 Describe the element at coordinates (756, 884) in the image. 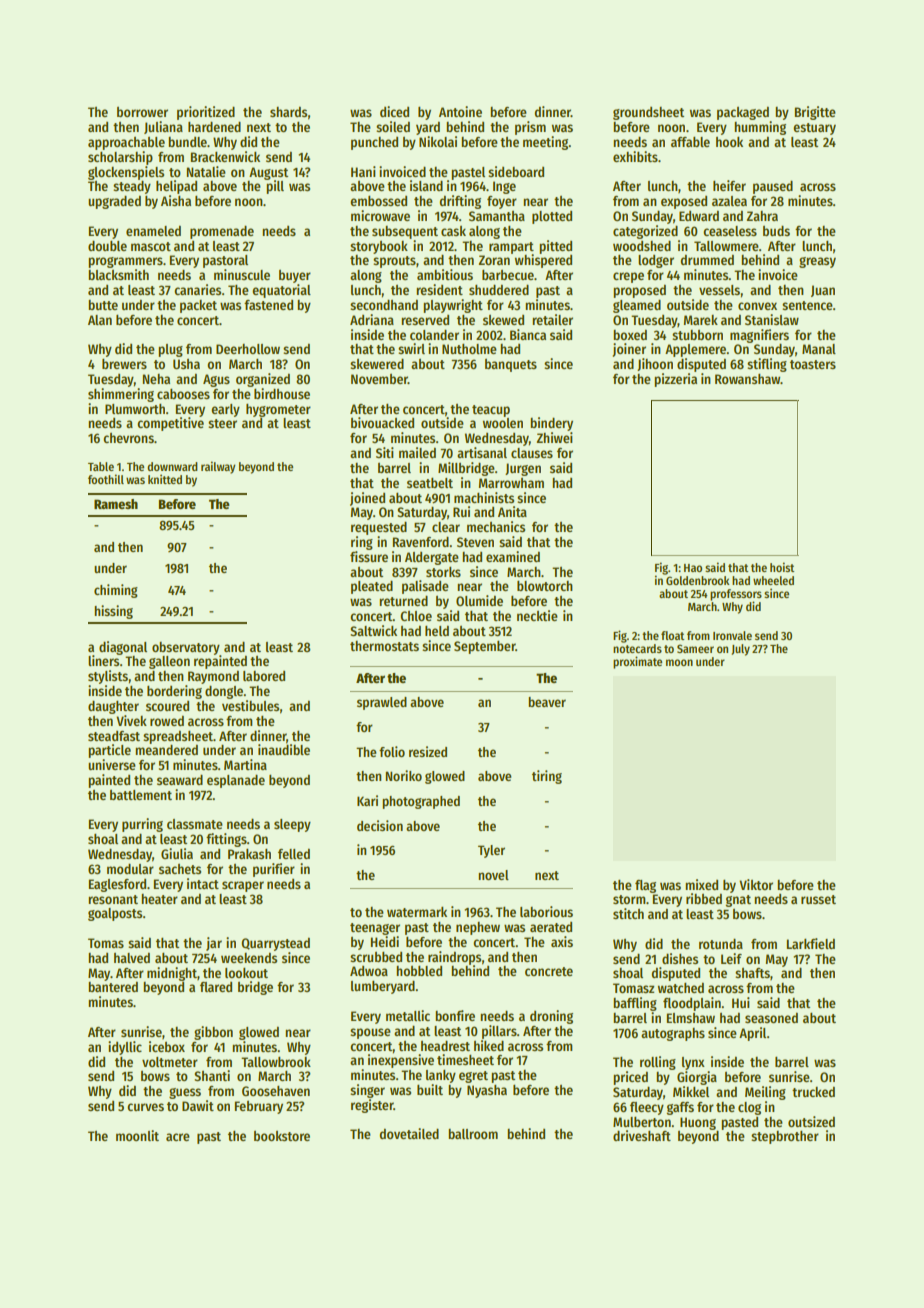

I see `Viktor` at that location.
